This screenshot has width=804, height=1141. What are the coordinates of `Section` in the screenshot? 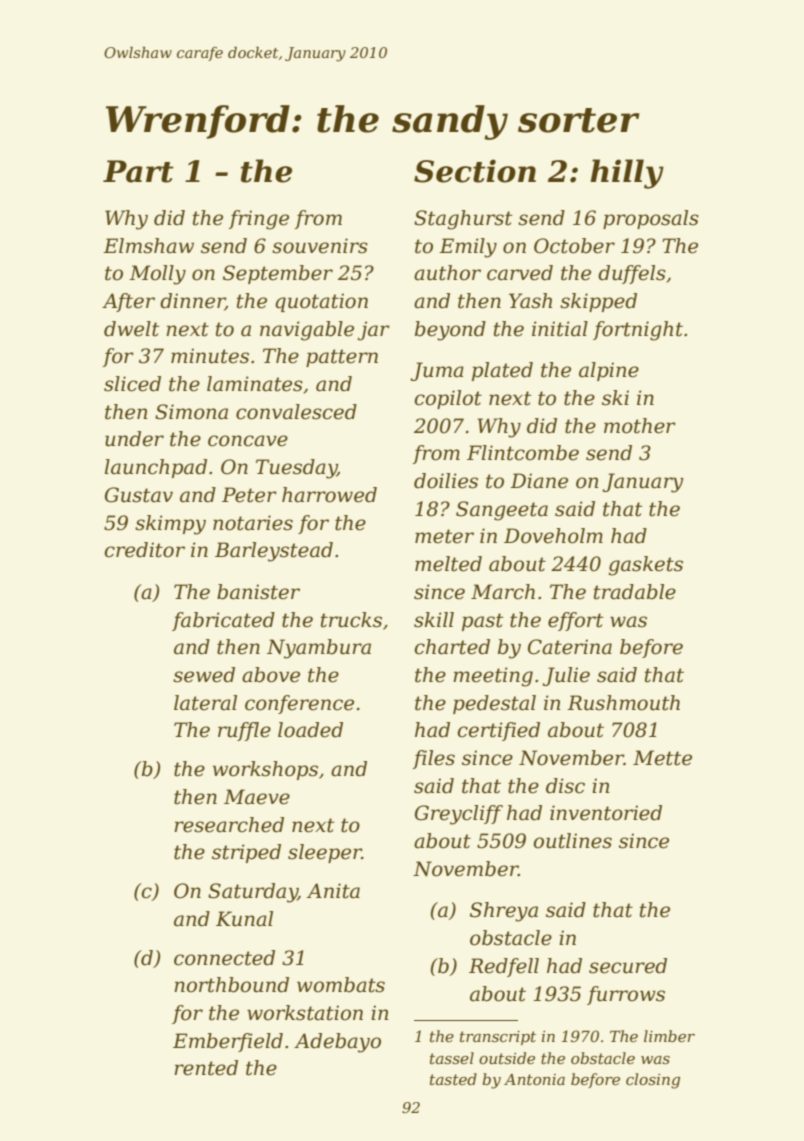 It's located at (475, 171).
